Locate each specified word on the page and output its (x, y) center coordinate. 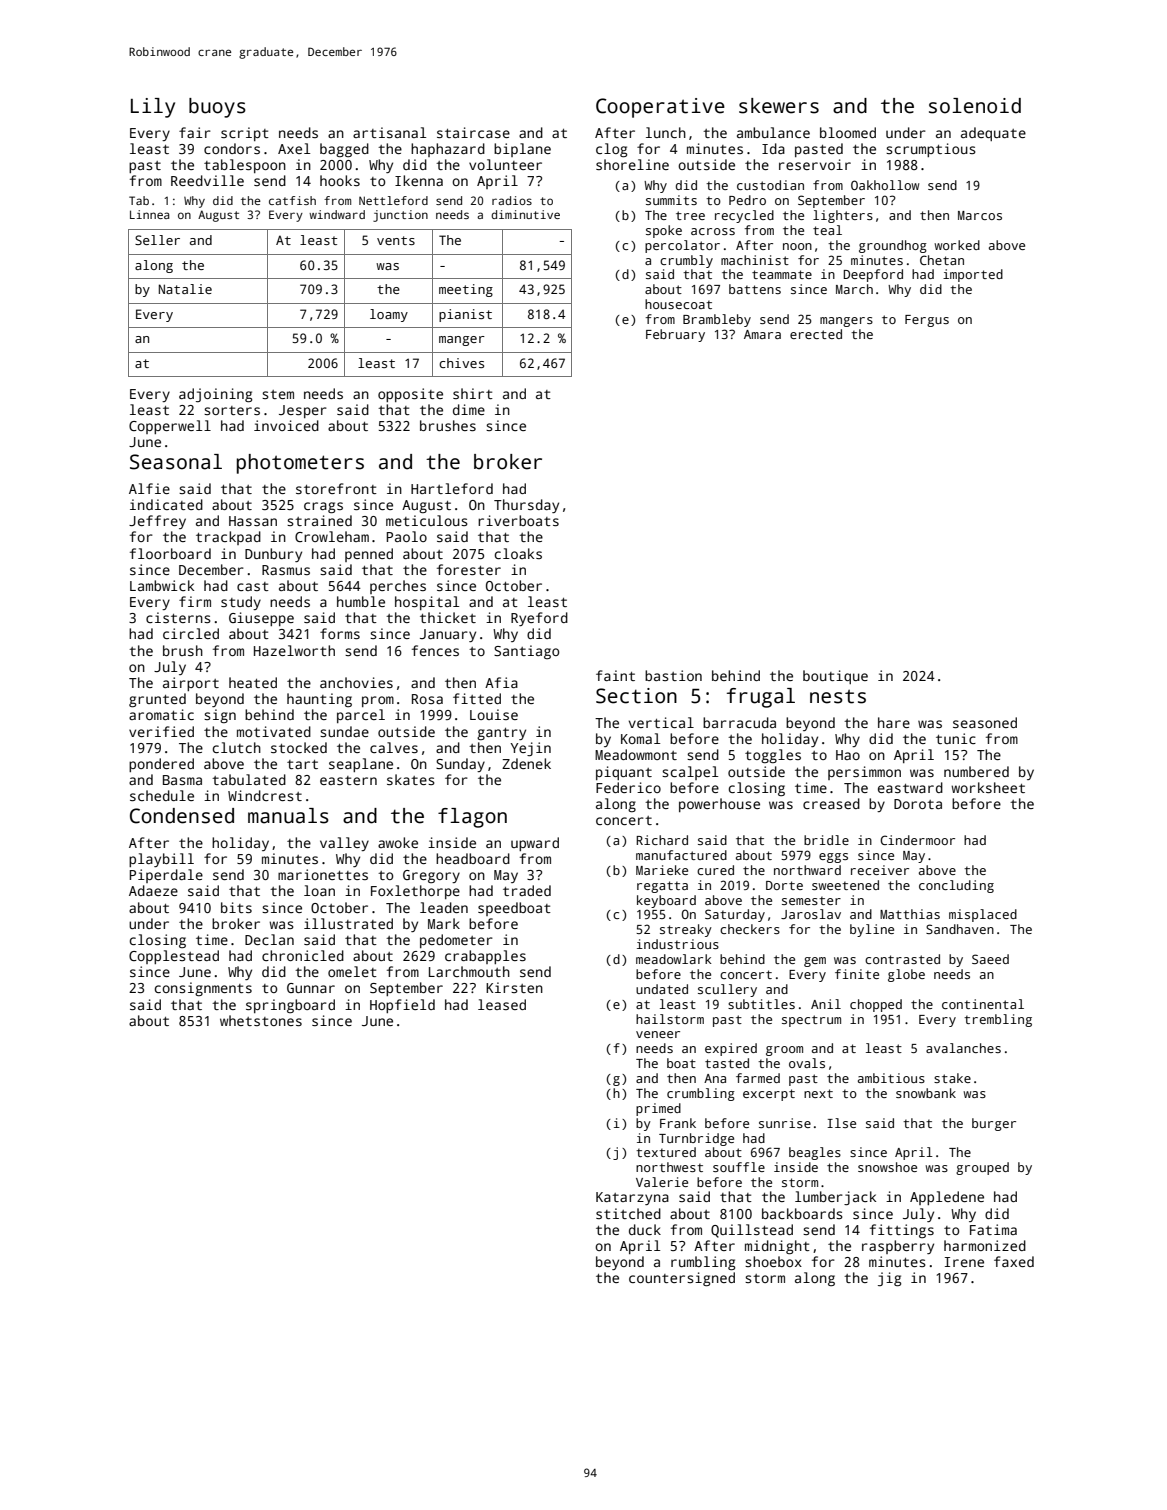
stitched (628, 1213)
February (675, 335)
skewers (779, 106)
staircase (473, 132)
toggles (773, 756)
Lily (153, 108)
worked (957, 245)
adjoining (215, 395)
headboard (473, 858)
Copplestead (174, 957)
